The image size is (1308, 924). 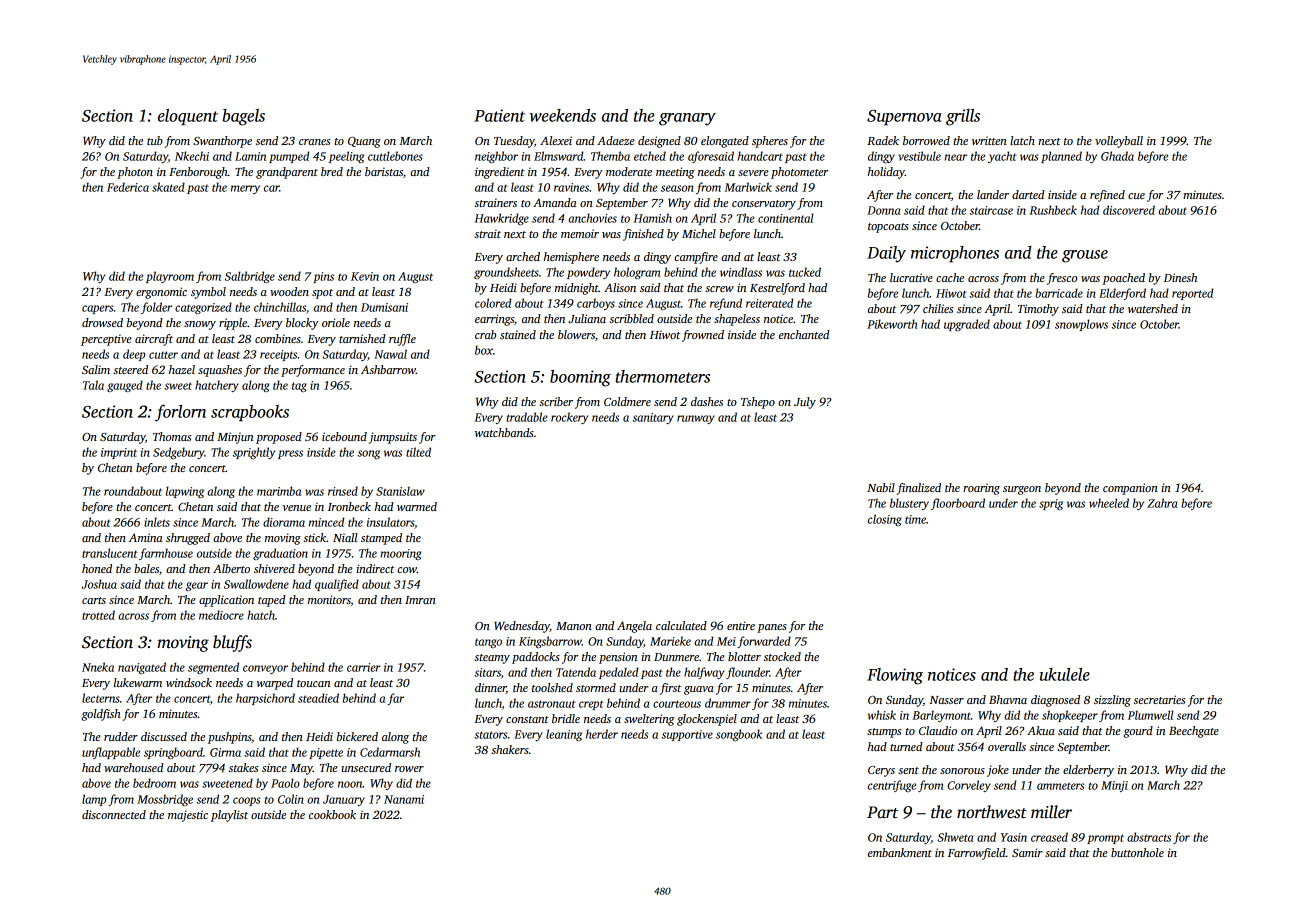 What do you see at coordinates (741, 625) in the screenshot?
I see `entire` at bounding box center [741, 625].
